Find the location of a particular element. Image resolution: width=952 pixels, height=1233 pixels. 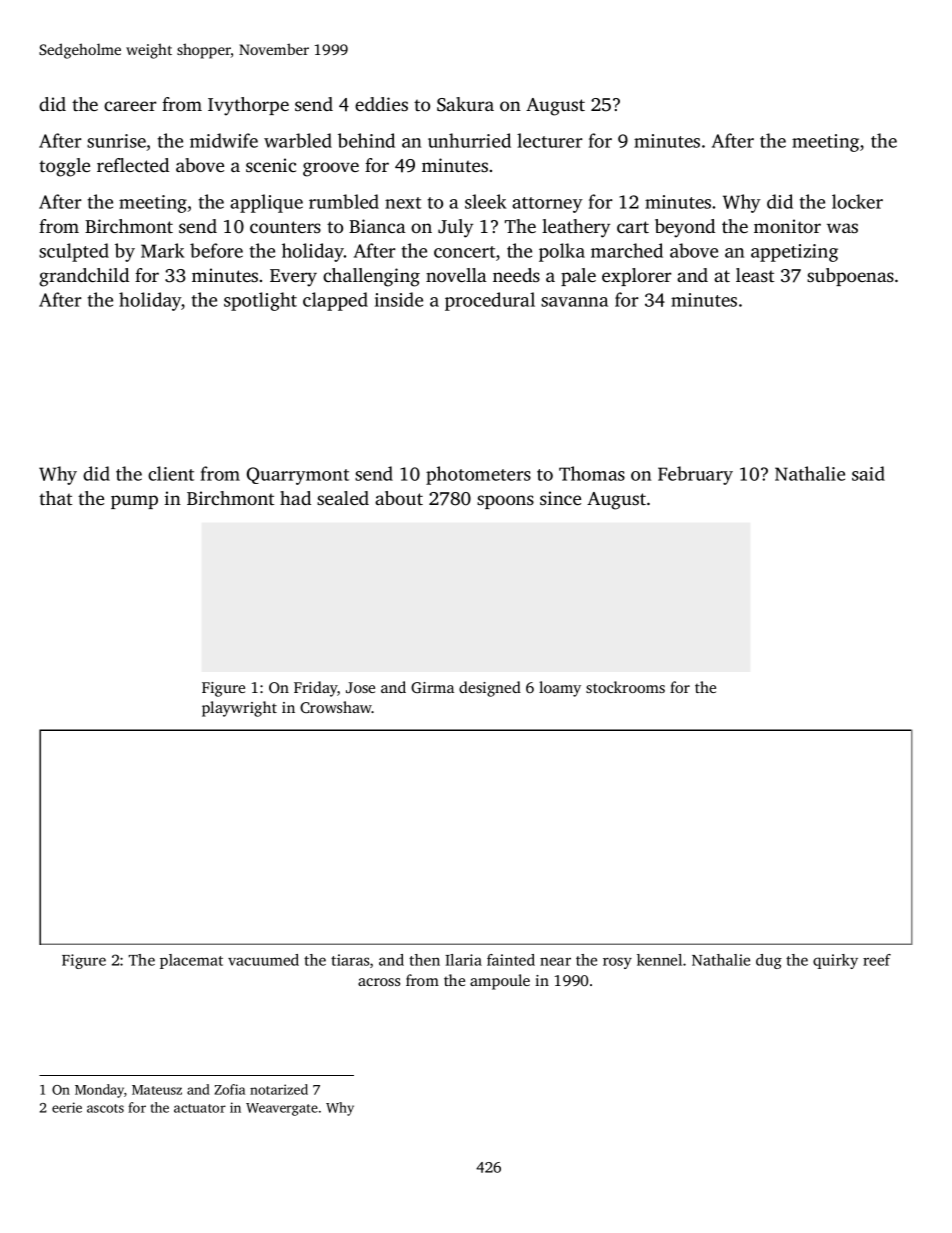

Monday is located at coordinates (99, 1091).
